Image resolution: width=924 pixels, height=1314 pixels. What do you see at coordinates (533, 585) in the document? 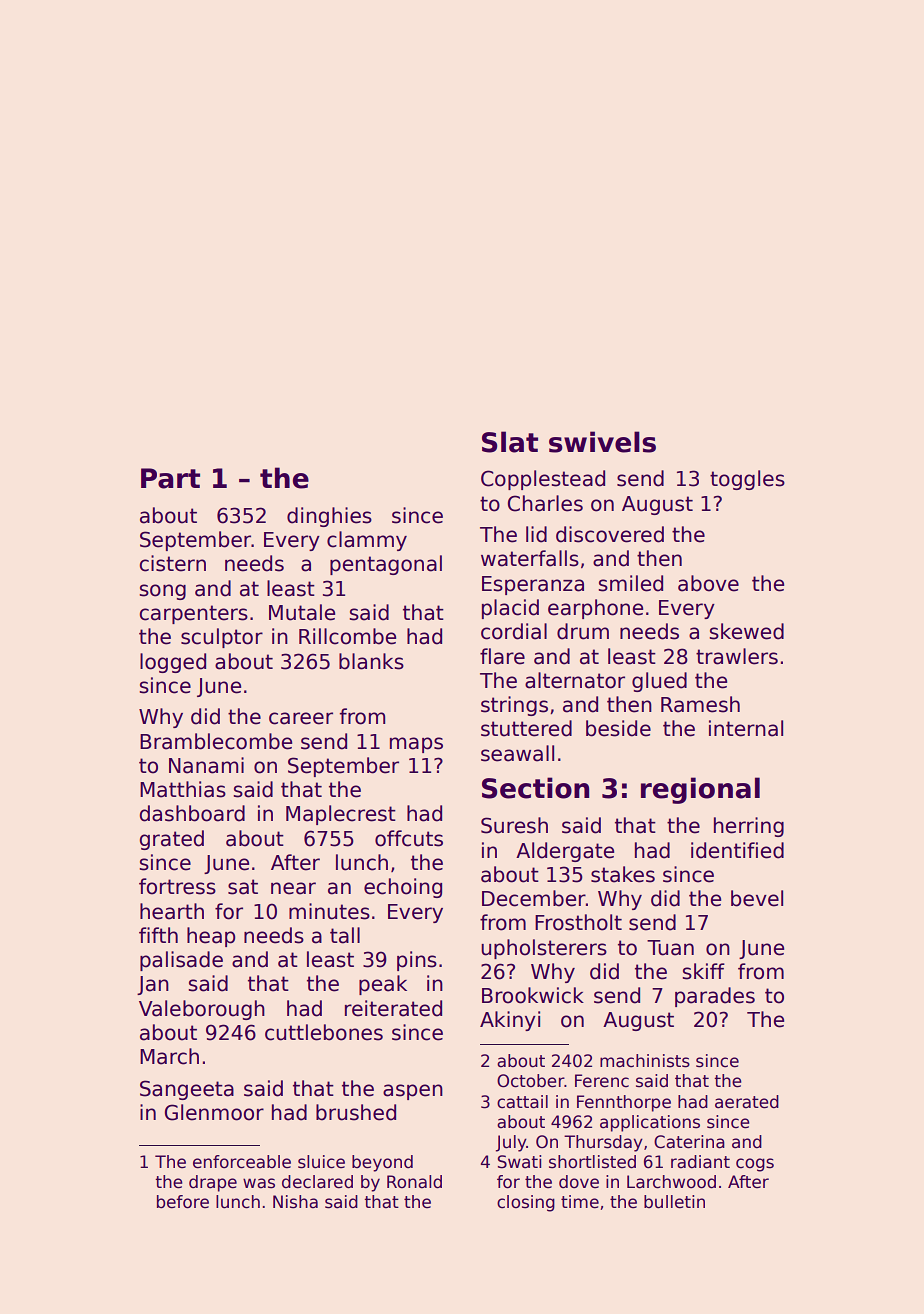
I see `Esperanza` at bounding box center [533, 585].
